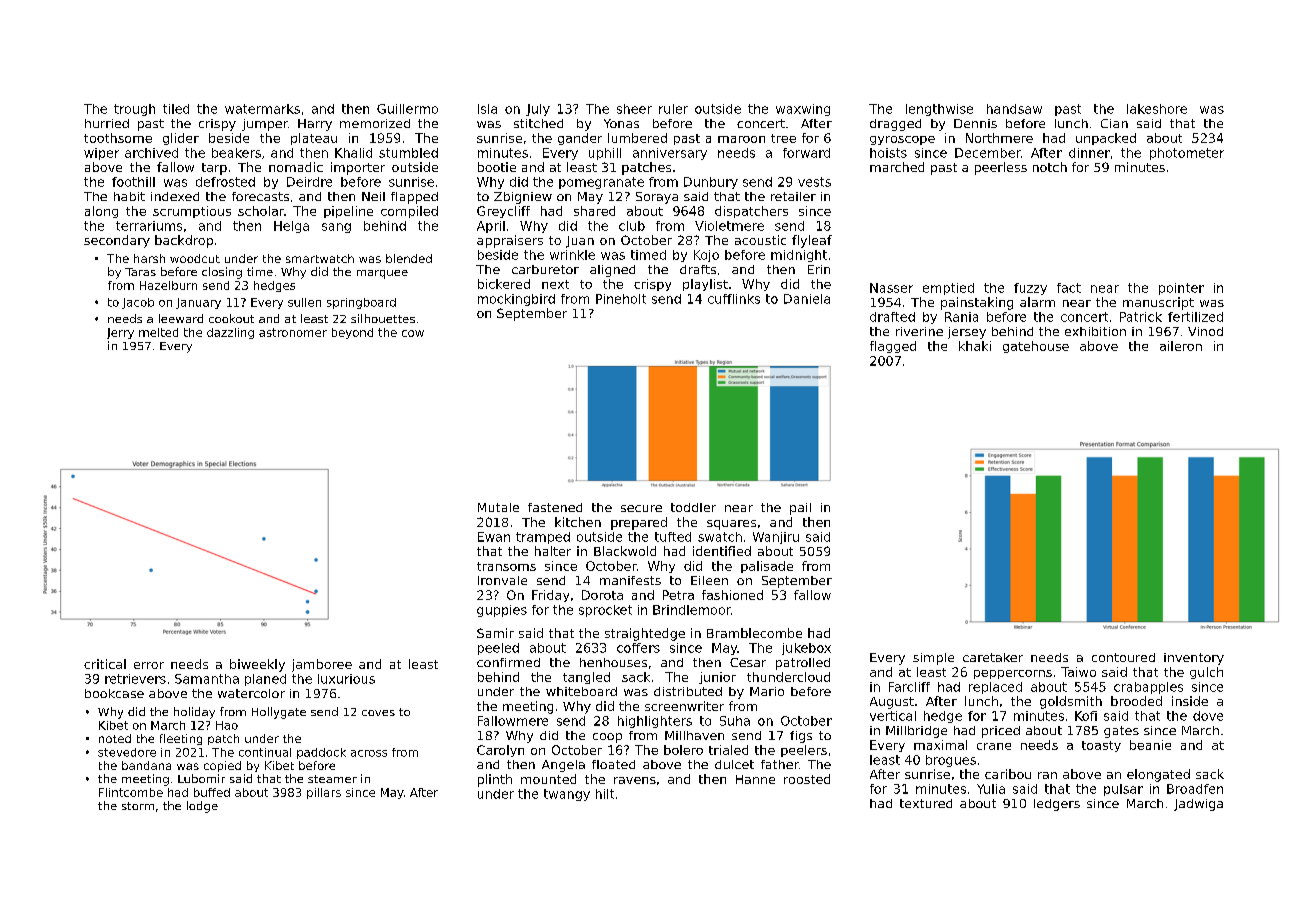  Describe the element at coordinates (607, 738) in the screenshot. I see `coop` at that location.
